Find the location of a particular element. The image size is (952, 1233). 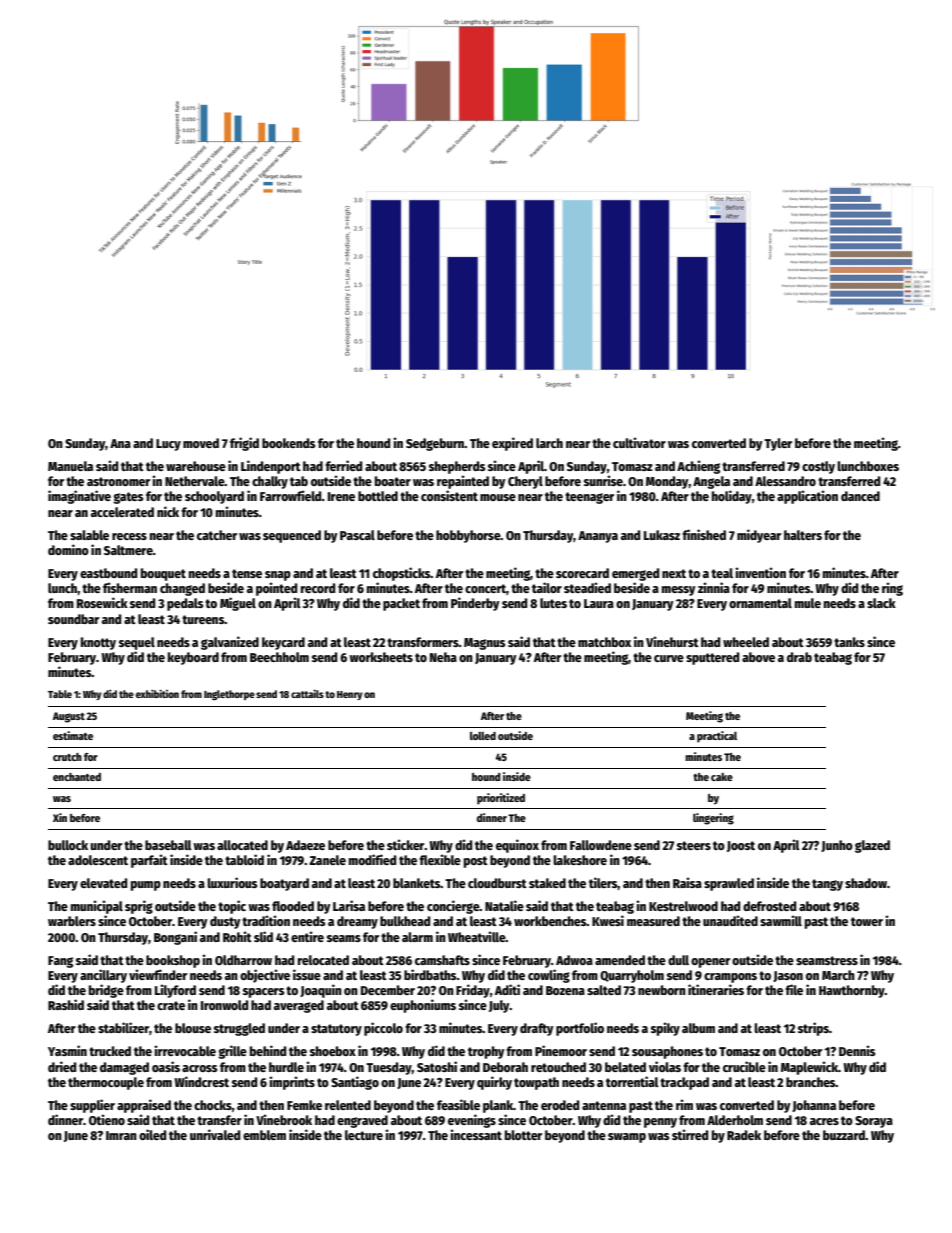

larch is located at coordinates (549, 443).
